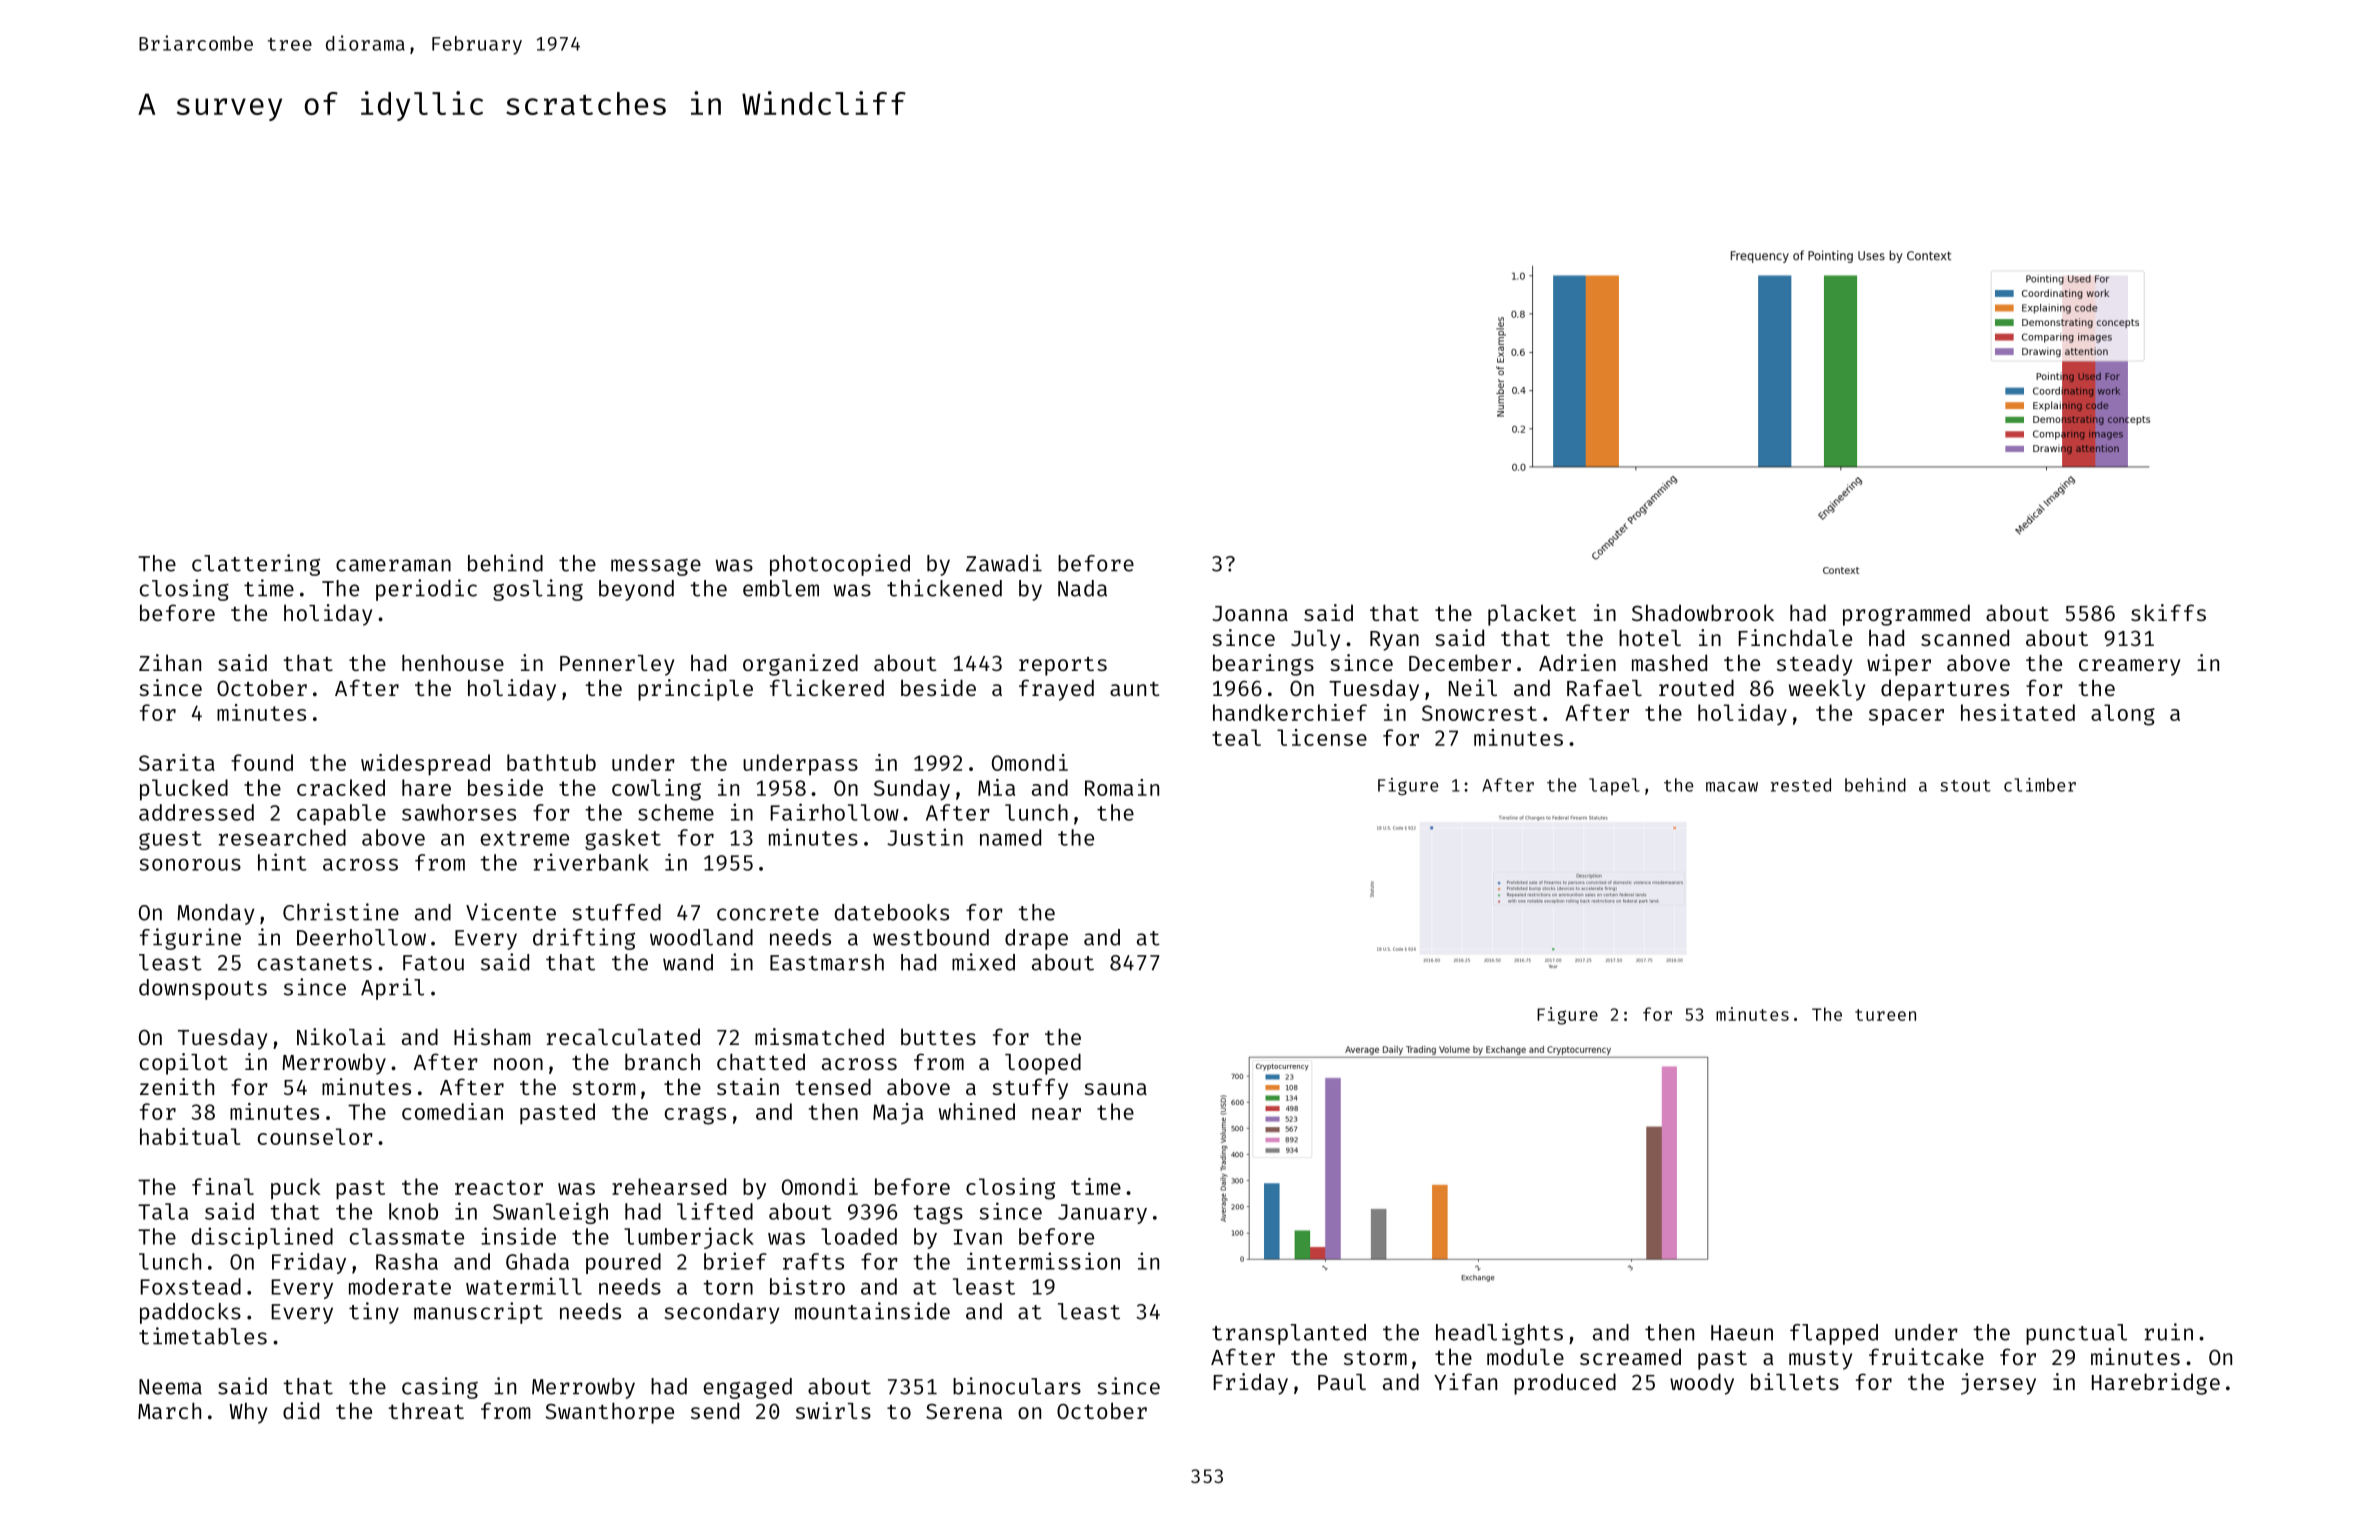 Image resolution: width=2380 pixels, height=1540 pixels. I want to click on aunt, so click(1135, 689).
